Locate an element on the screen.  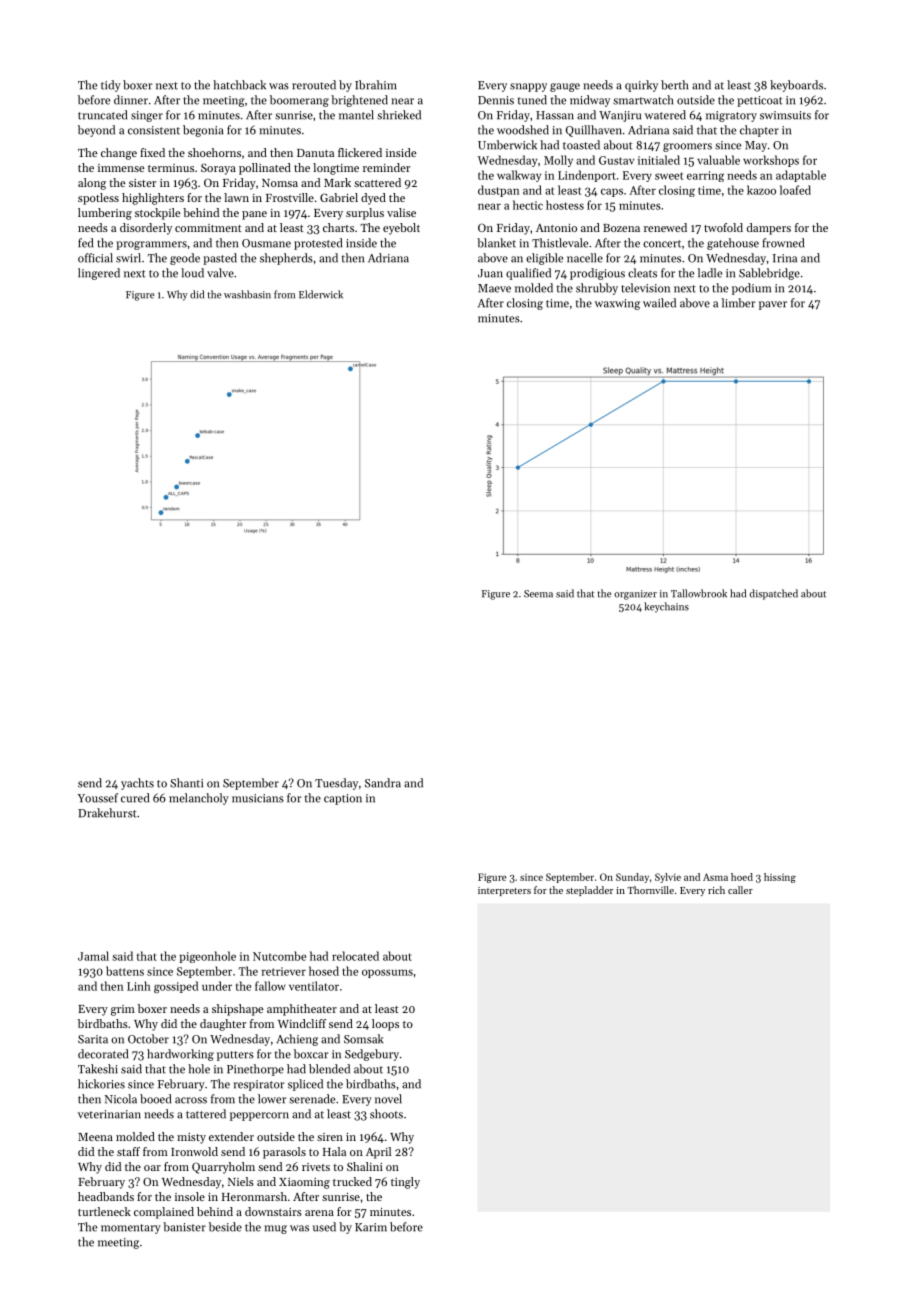
Seema is located at coordinates (538, 594).
